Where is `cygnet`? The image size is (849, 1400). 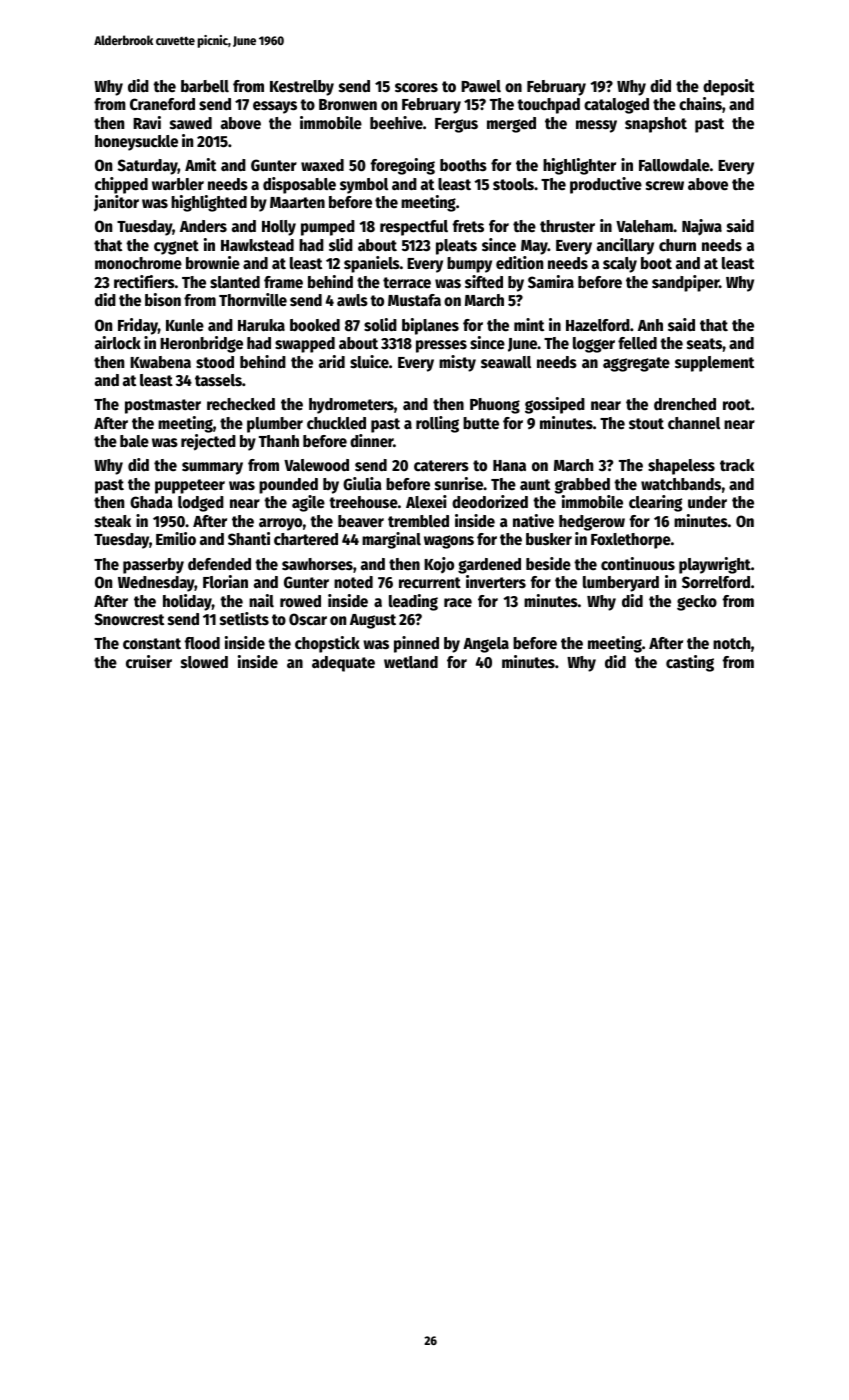 cygnet is located at coordinates (176, 247).
